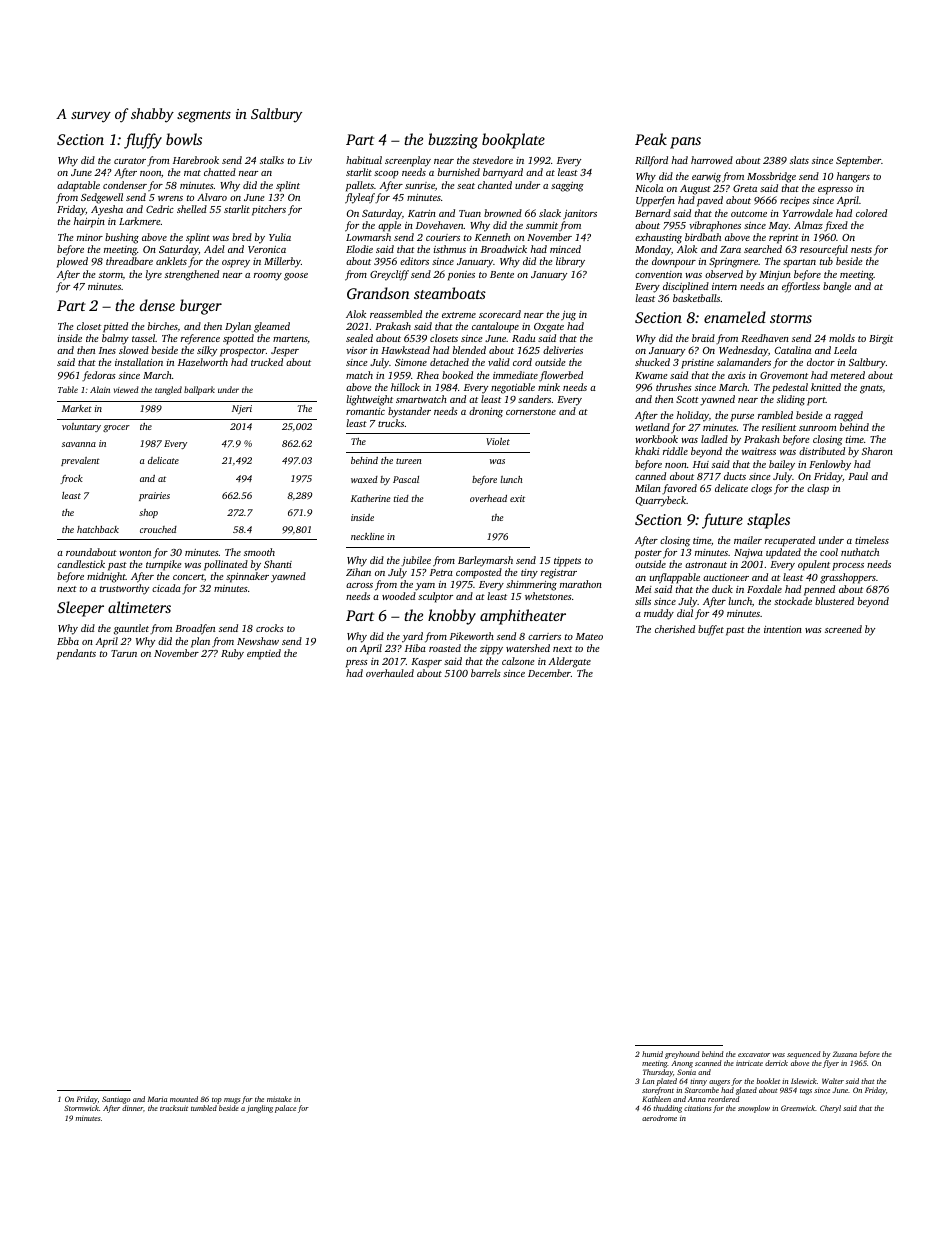 This screenshot has width=952, height=1233. I want to click on Santiago, so click(116, 1100).
